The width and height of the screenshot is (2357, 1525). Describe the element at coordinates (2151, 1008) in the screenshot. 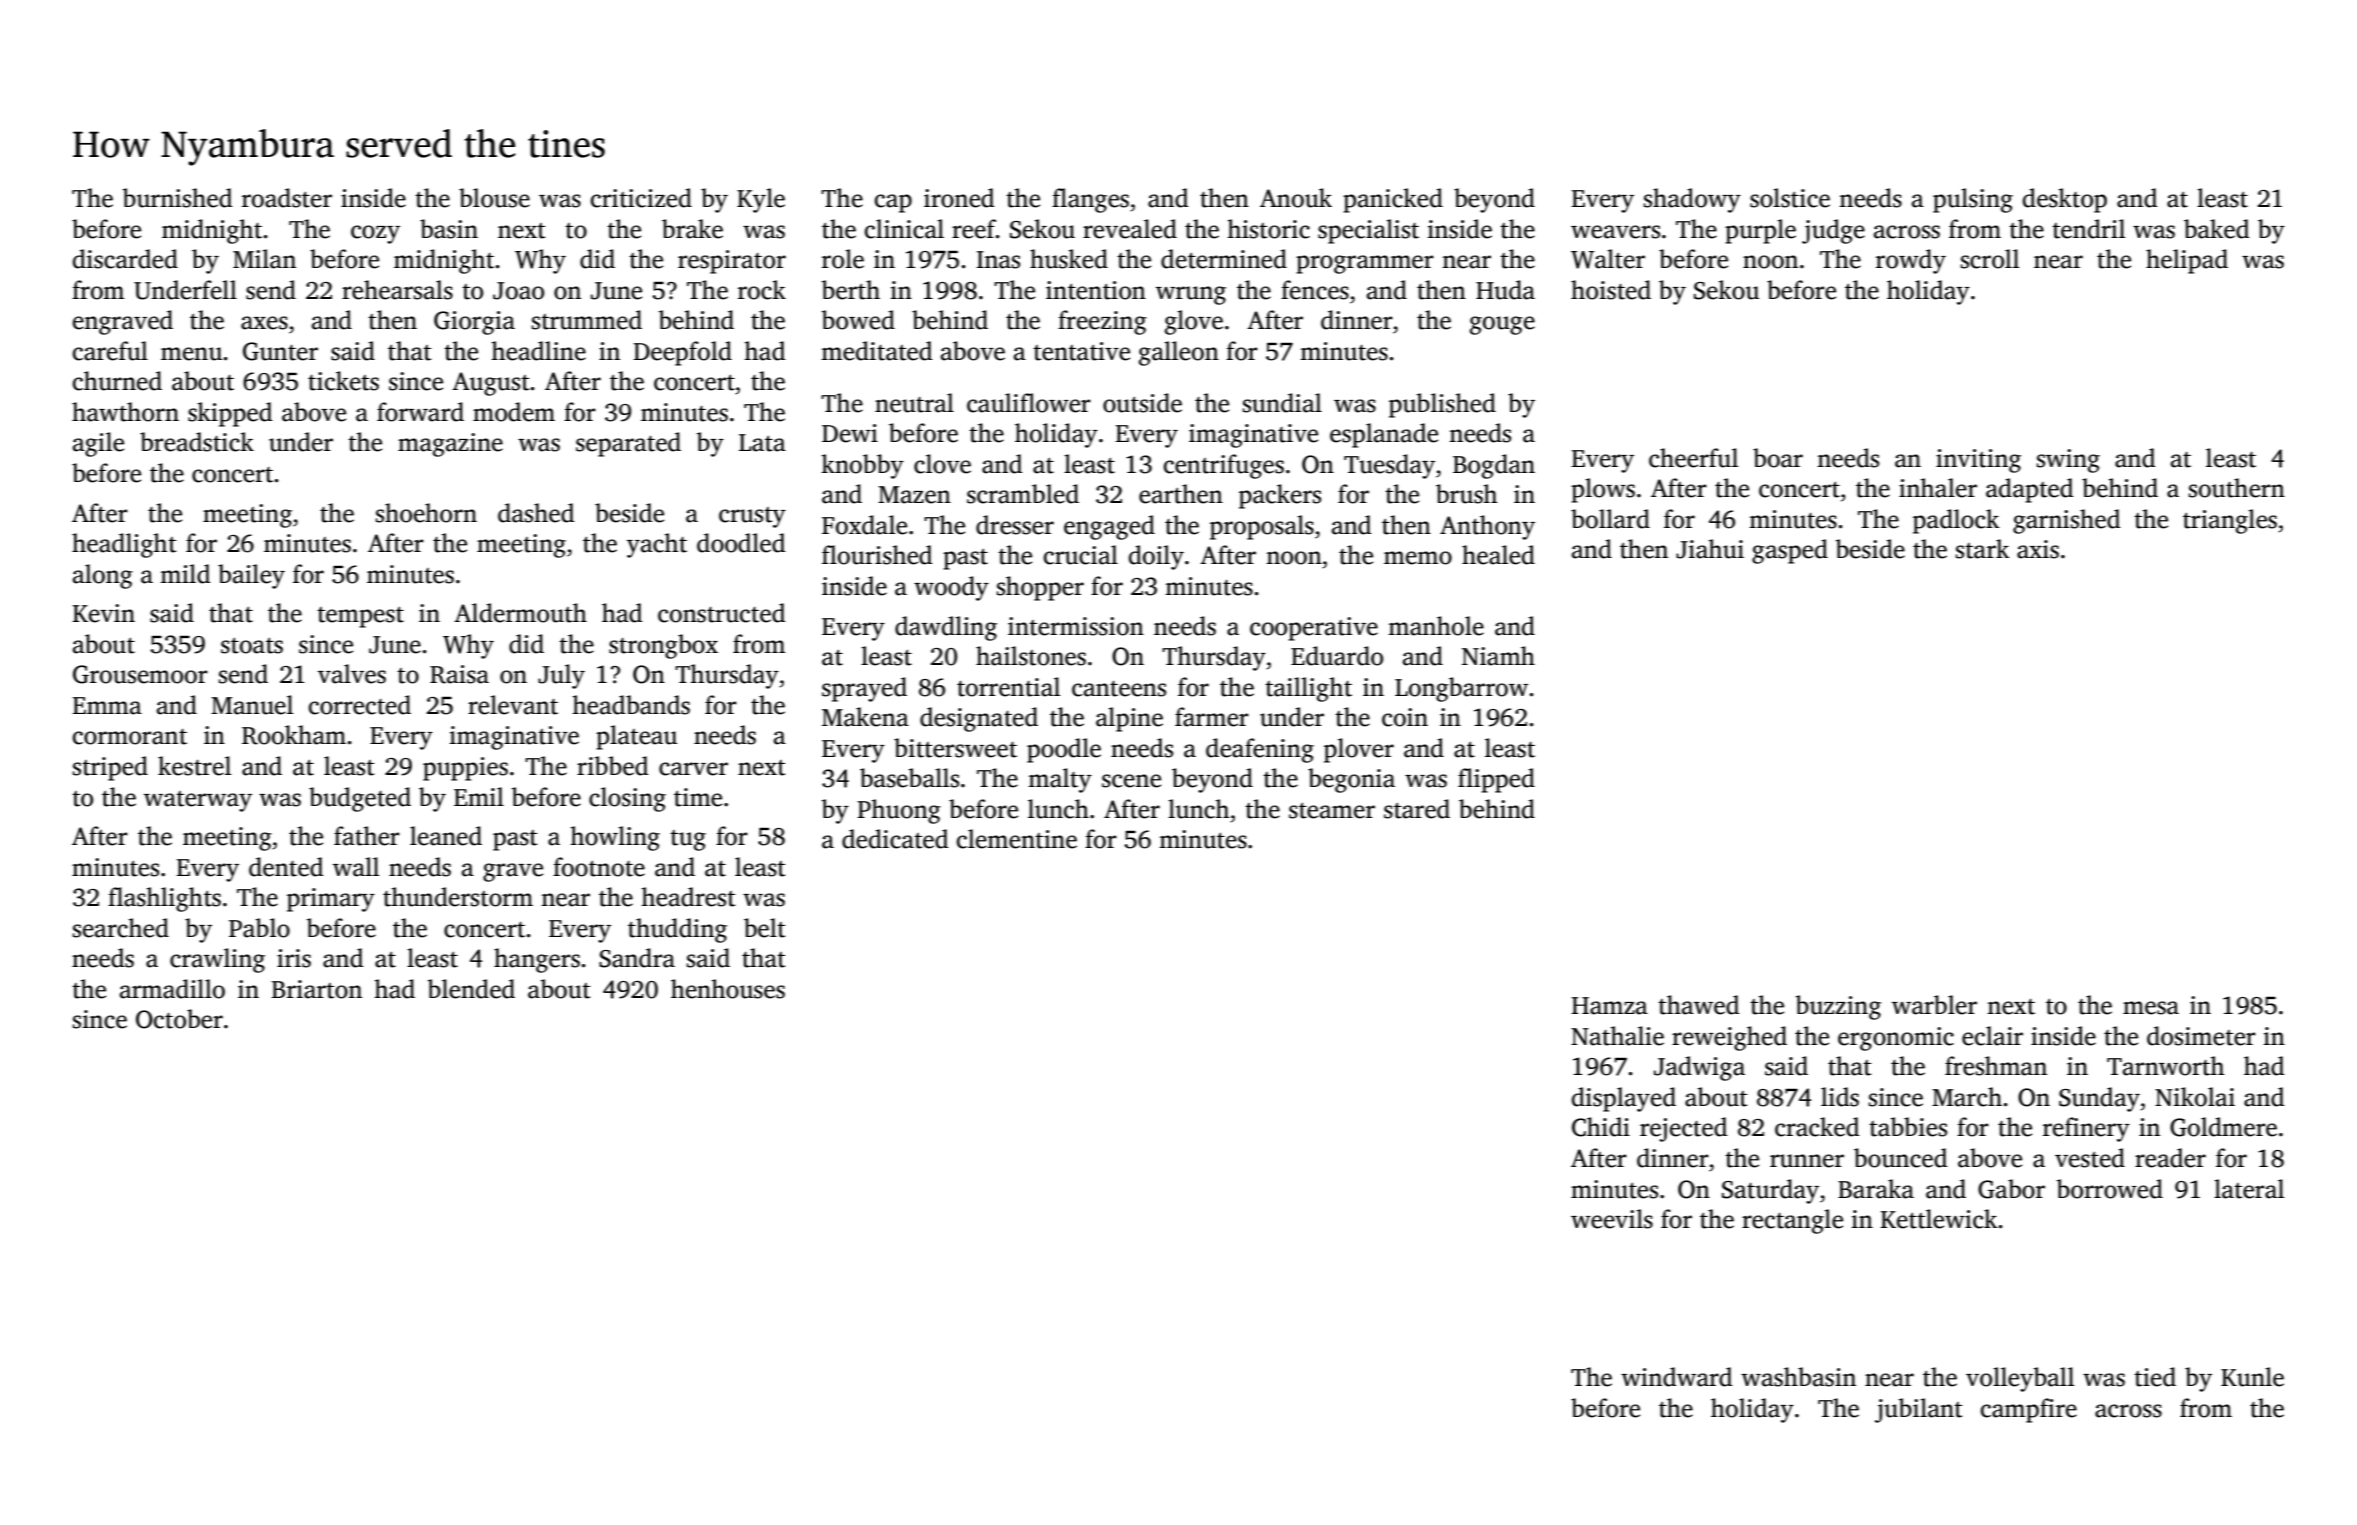

I see `mesa` at that location.
